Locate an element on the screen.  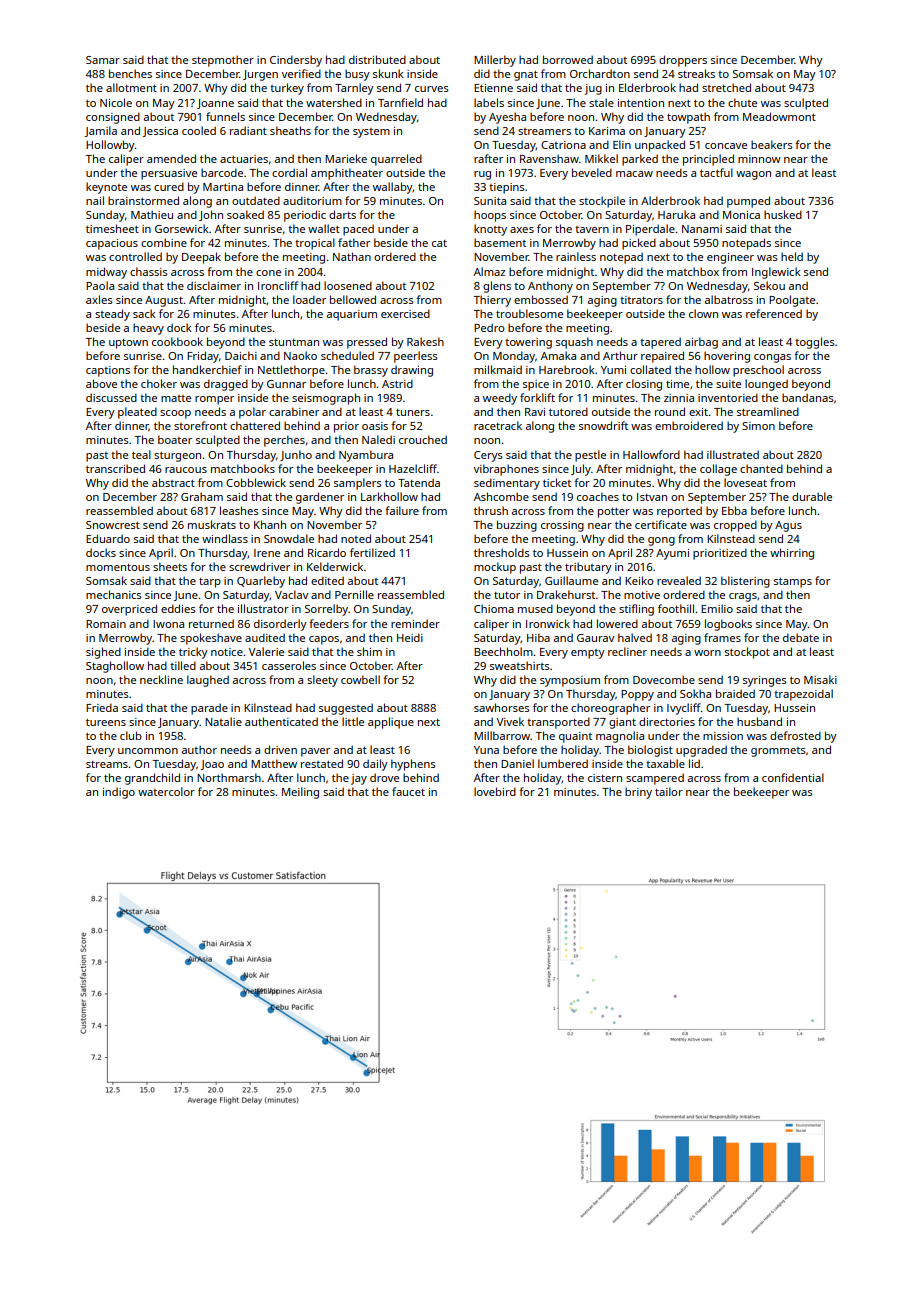
picked is located at coordinates (639, 244).
